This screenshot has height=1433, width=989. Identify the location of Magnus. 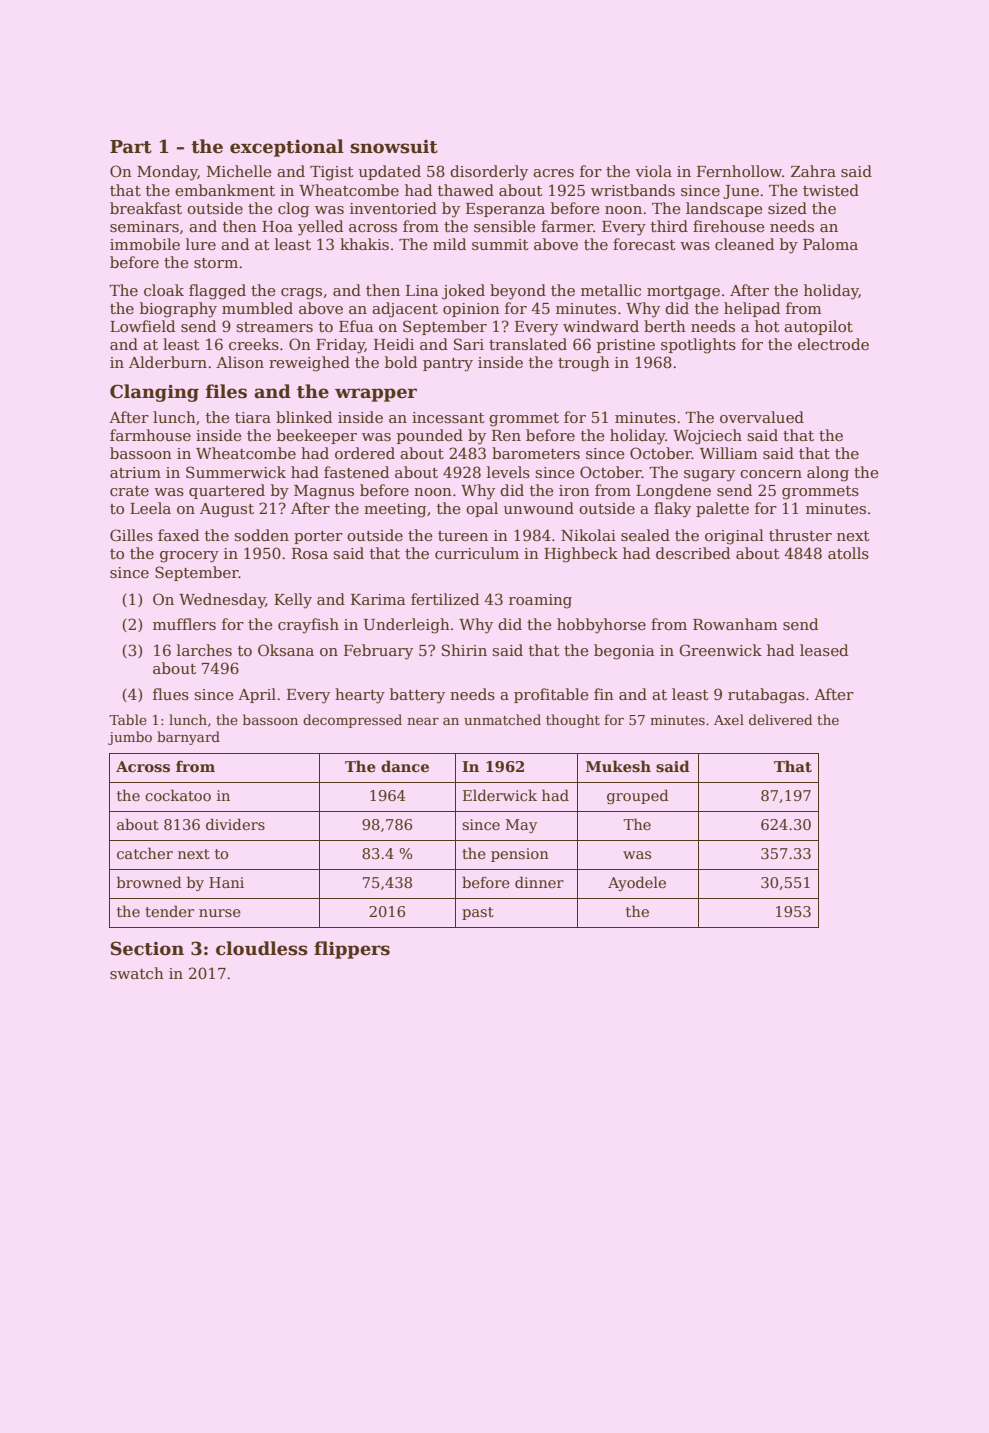
(324, 492).
